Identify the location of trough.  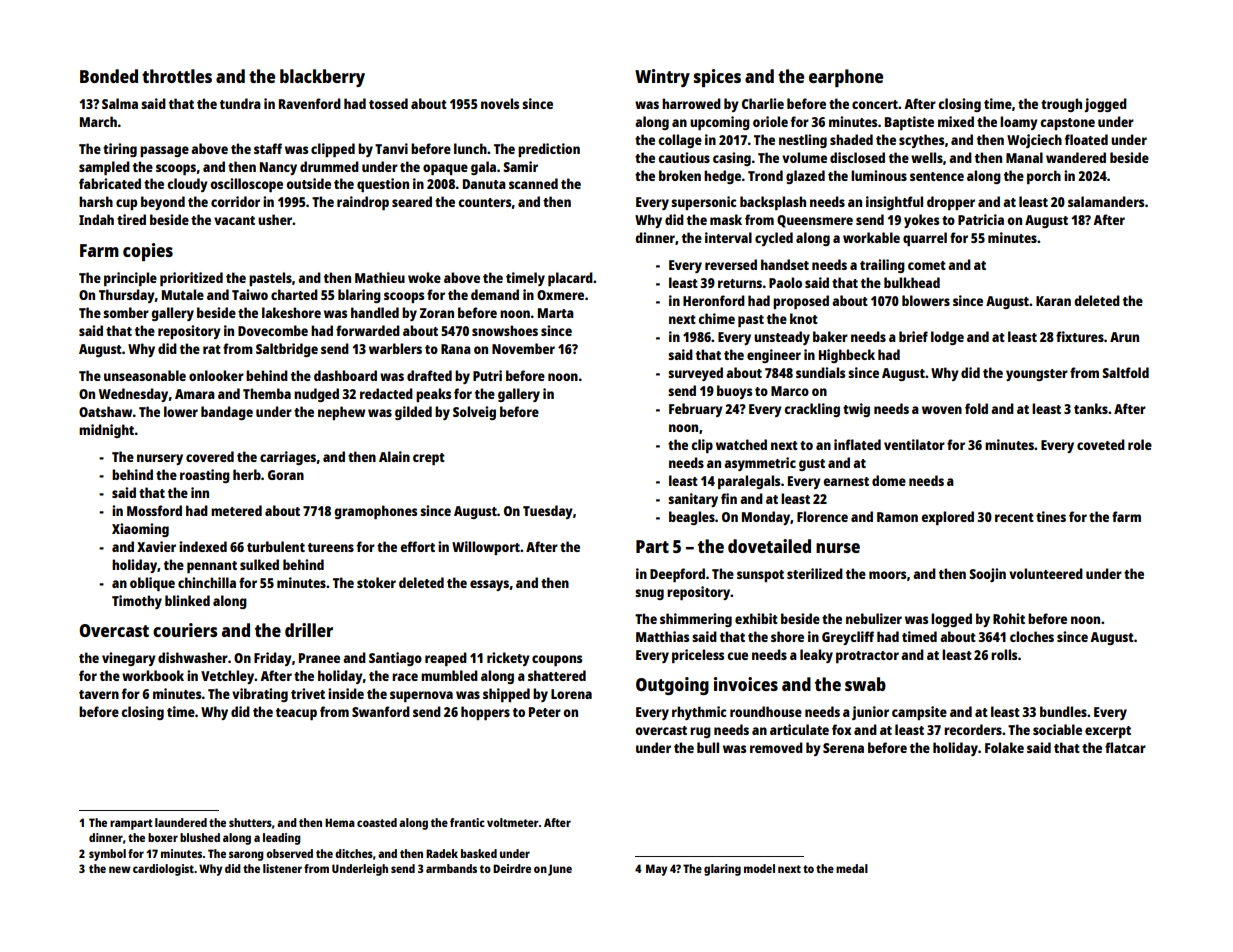
(1061, 105).
